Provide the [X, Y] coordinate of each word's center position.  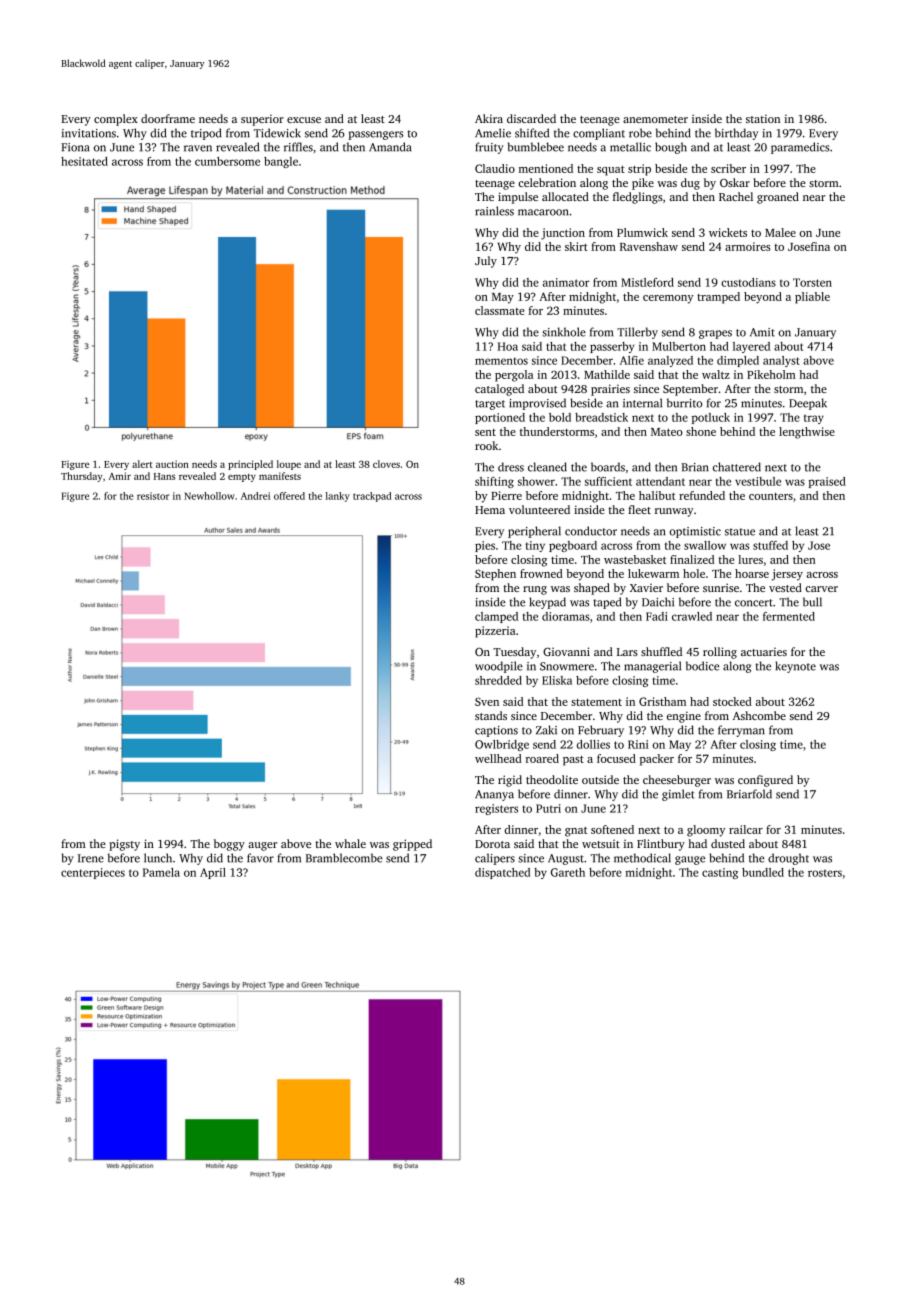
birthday [736, 134]
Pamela [161, 872]
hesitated [84, 161]
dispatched [502, 873]
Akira [489, 118]
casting [720, 873]
